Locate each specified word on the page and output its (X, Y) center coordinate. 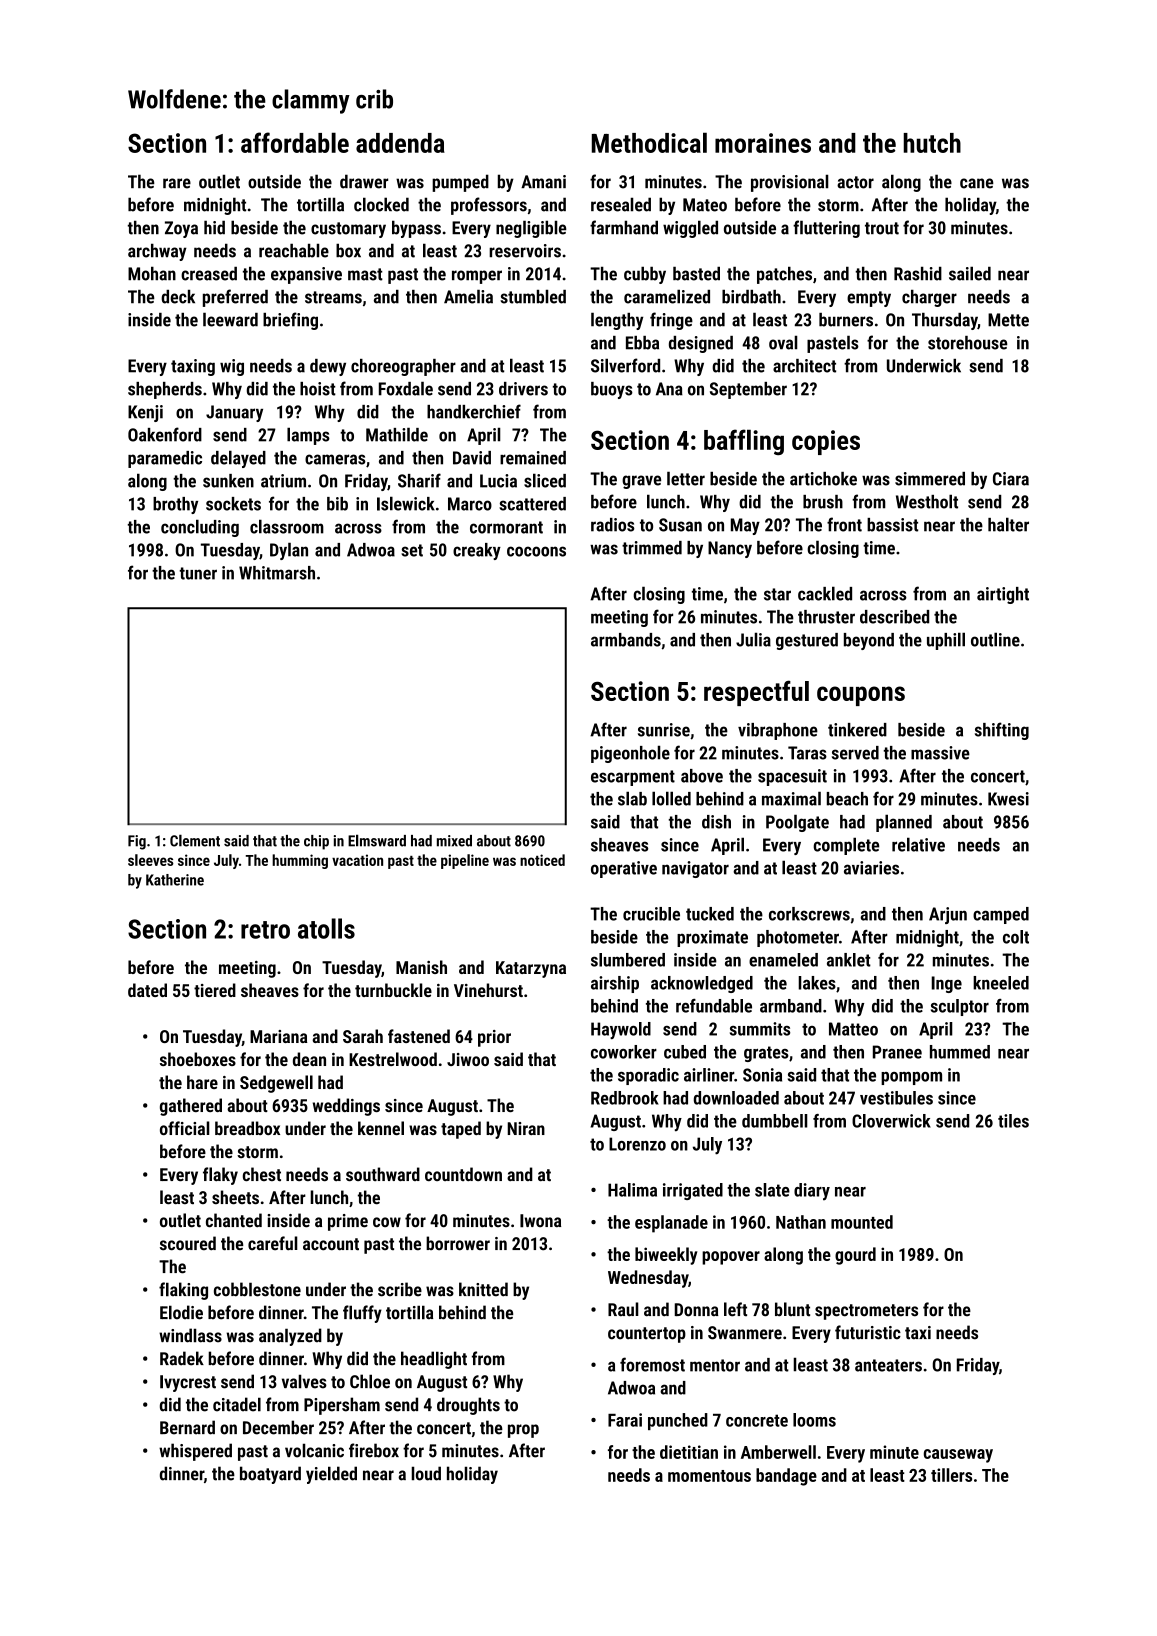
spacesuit (792, 777)
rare (177, 183)
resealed (621, 204)
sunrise (664, 730)
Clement (195, 840)
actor (855, 182)
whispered (195, 1452)
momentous (709, 1476)
